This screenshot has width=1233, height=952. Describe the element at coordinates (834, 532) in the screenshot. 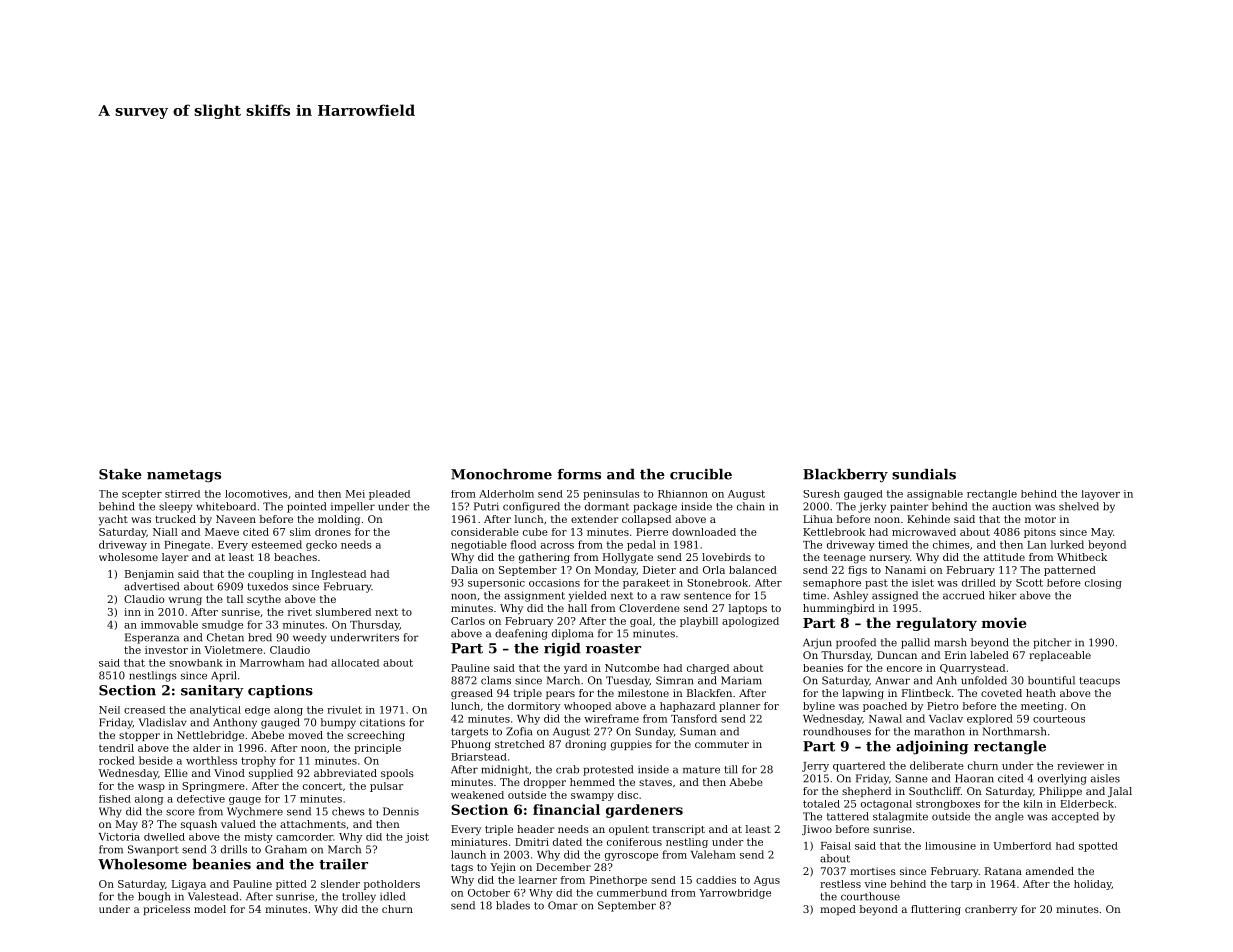

I see `Kettlebrook` at that location.
